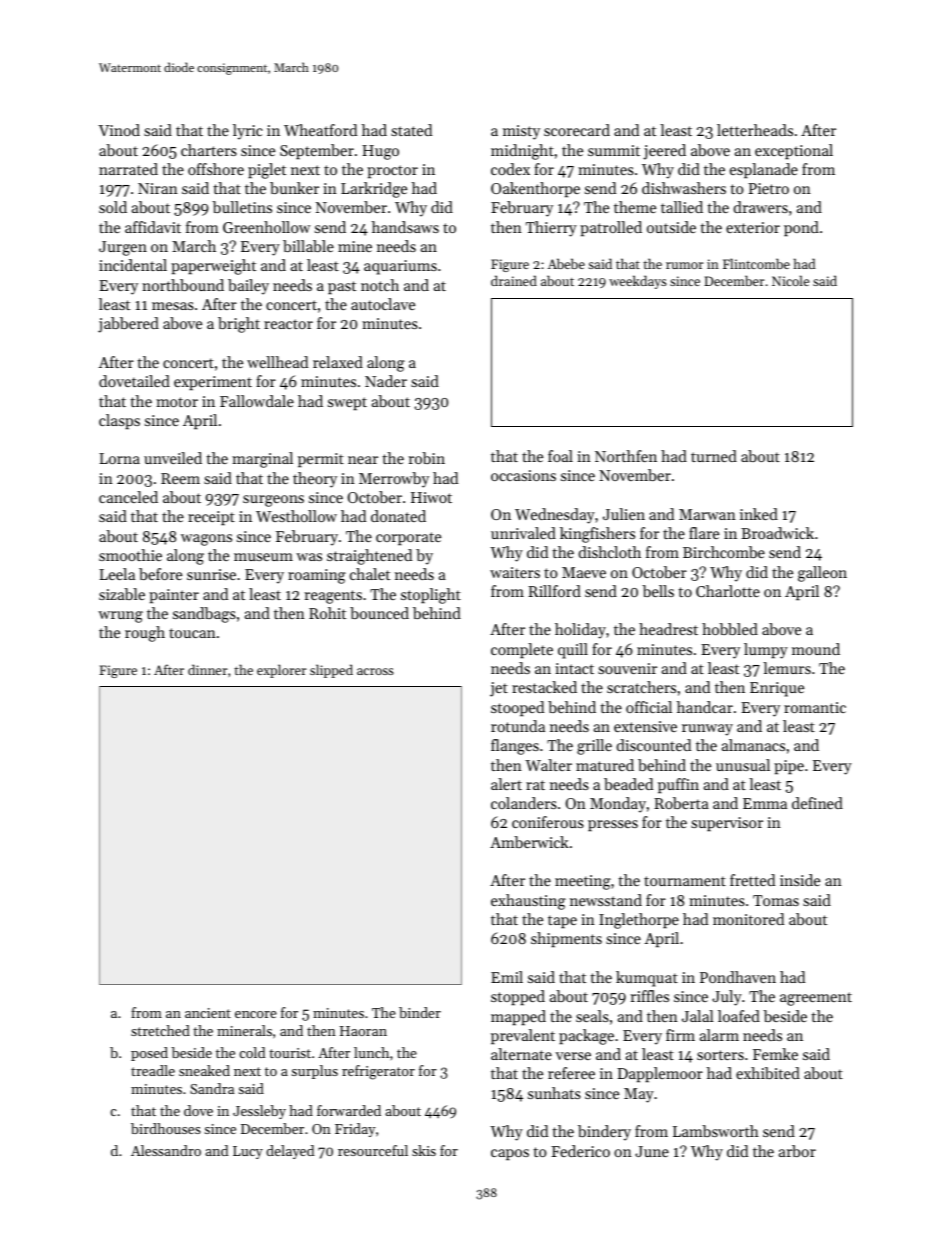  I want to click on arbor, so click(797, 1151).
